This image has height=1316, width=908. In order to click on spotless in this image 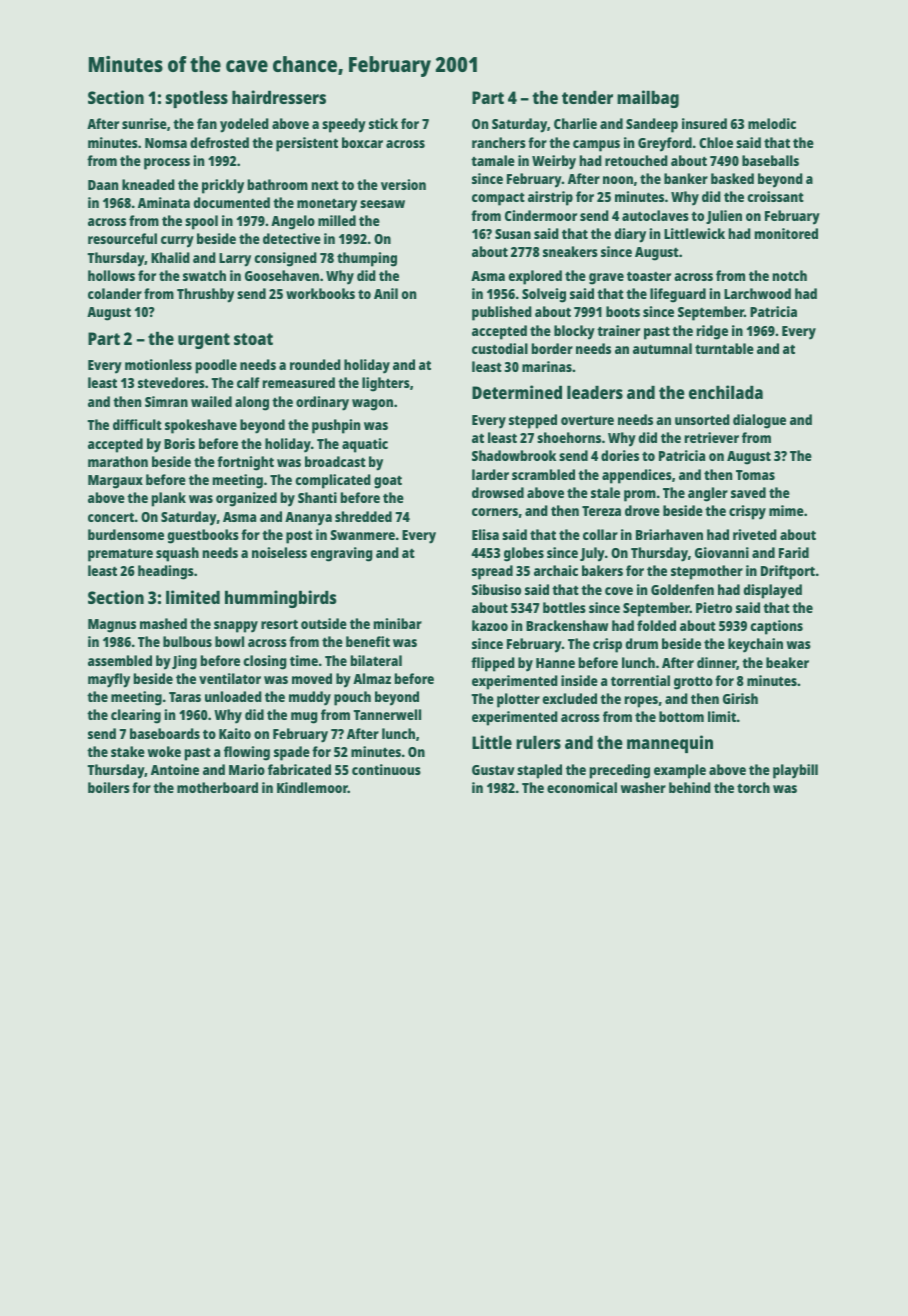, I will do `click(197, 99)`.
